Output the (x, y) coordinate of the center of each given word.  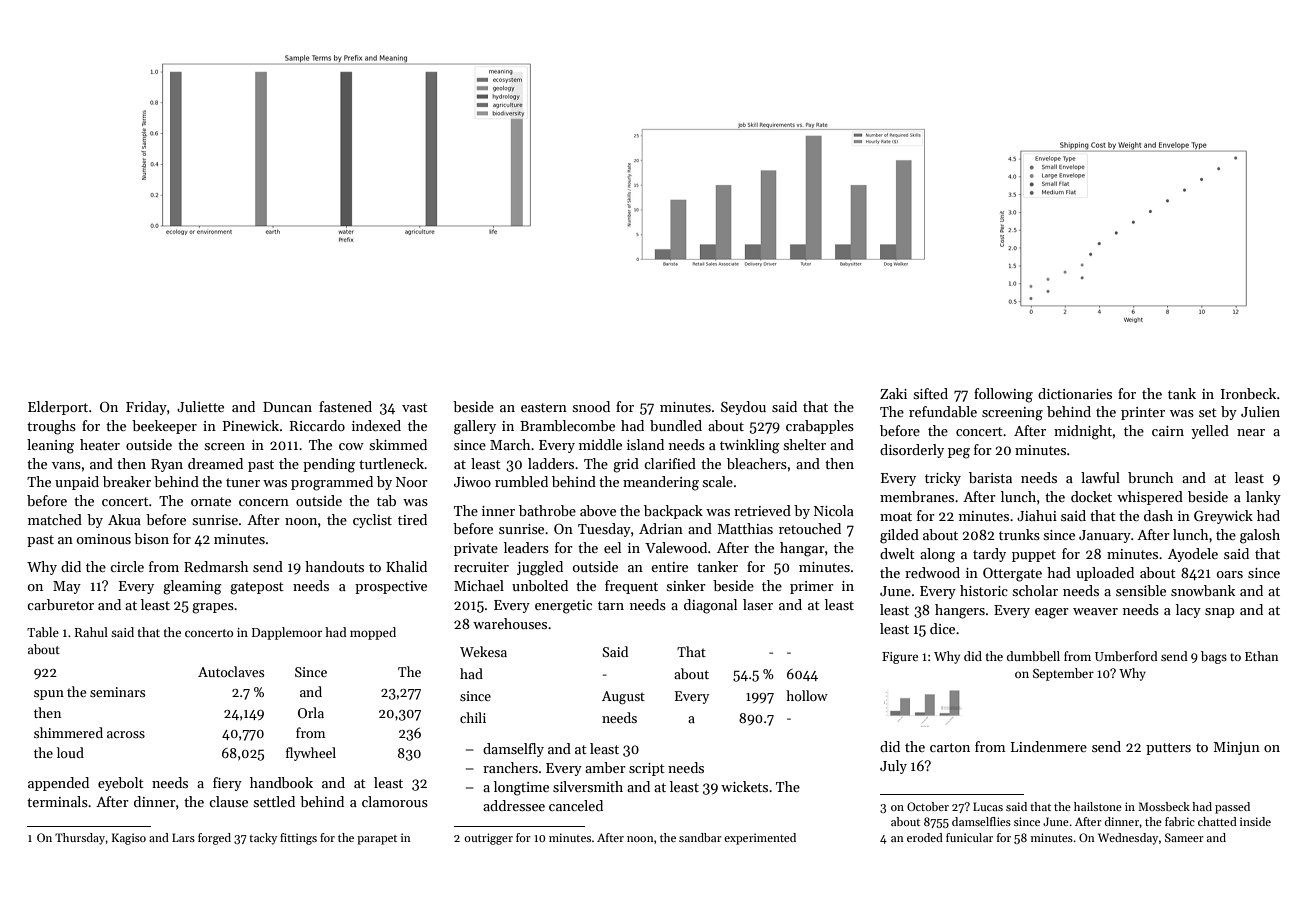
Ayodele (1193, 555)
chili (473, 717)
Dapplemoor (287, 633)
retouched (810, 528)
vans (66, 465)
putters (1168, 749)
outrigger (488, 839)
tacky (263, 839)
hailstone (1098, 806)
